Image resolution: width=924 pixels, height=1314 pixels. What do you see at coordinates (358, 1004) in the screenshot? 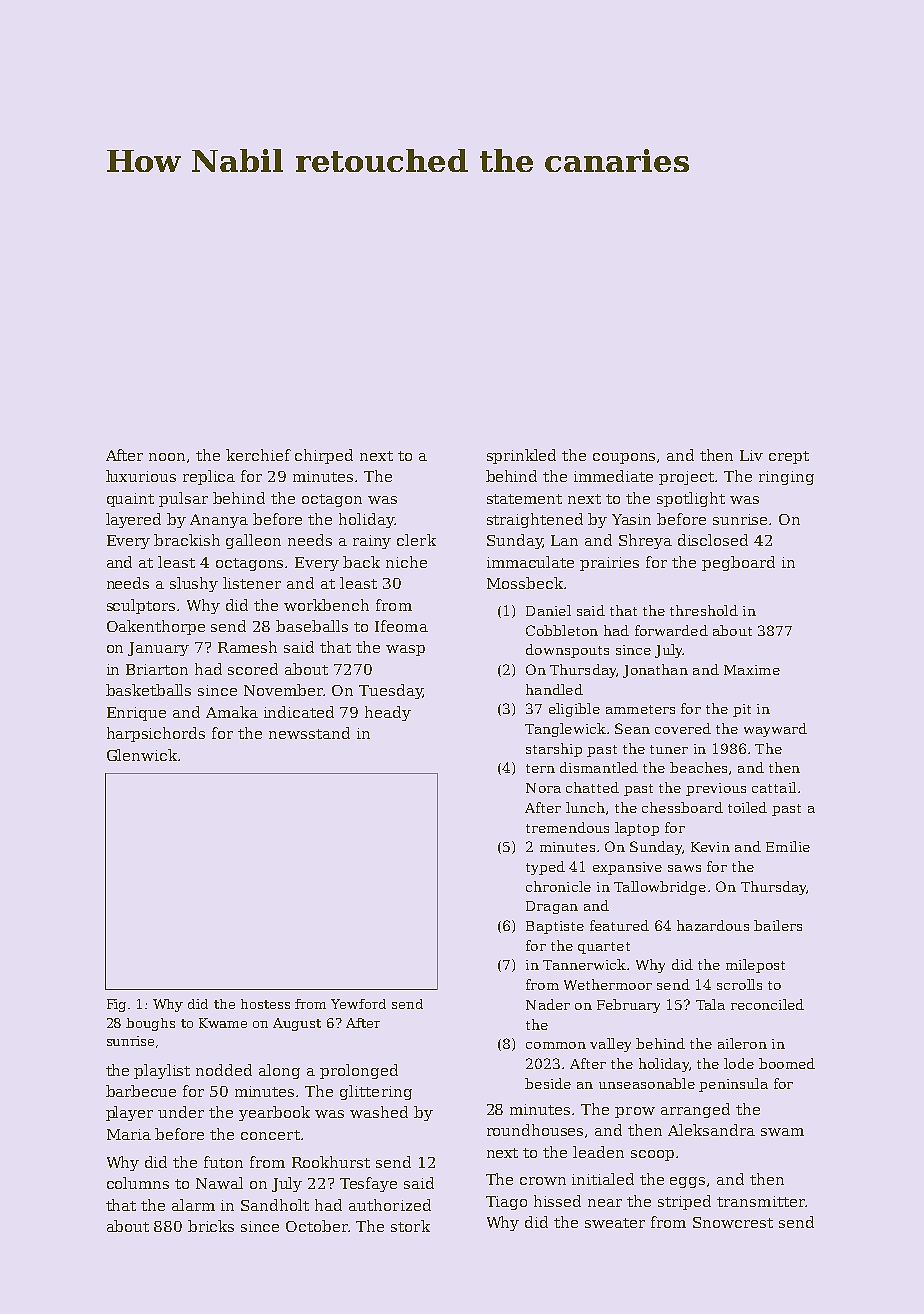
I see `Yewford` at bounding box center [358, 1004].
